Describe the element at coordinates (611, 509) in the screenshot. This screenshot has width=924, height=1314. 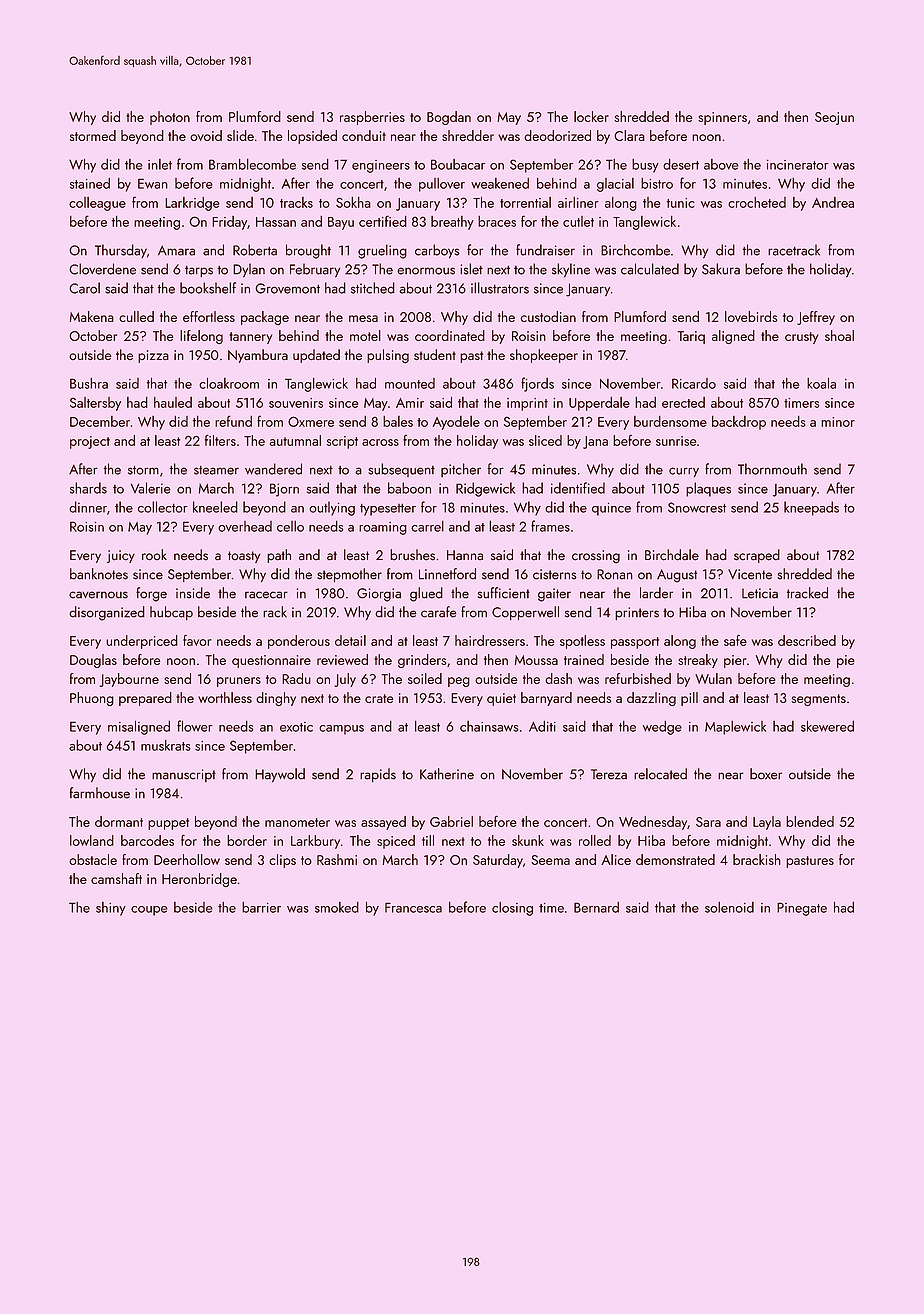
I see `quince` at that location.
